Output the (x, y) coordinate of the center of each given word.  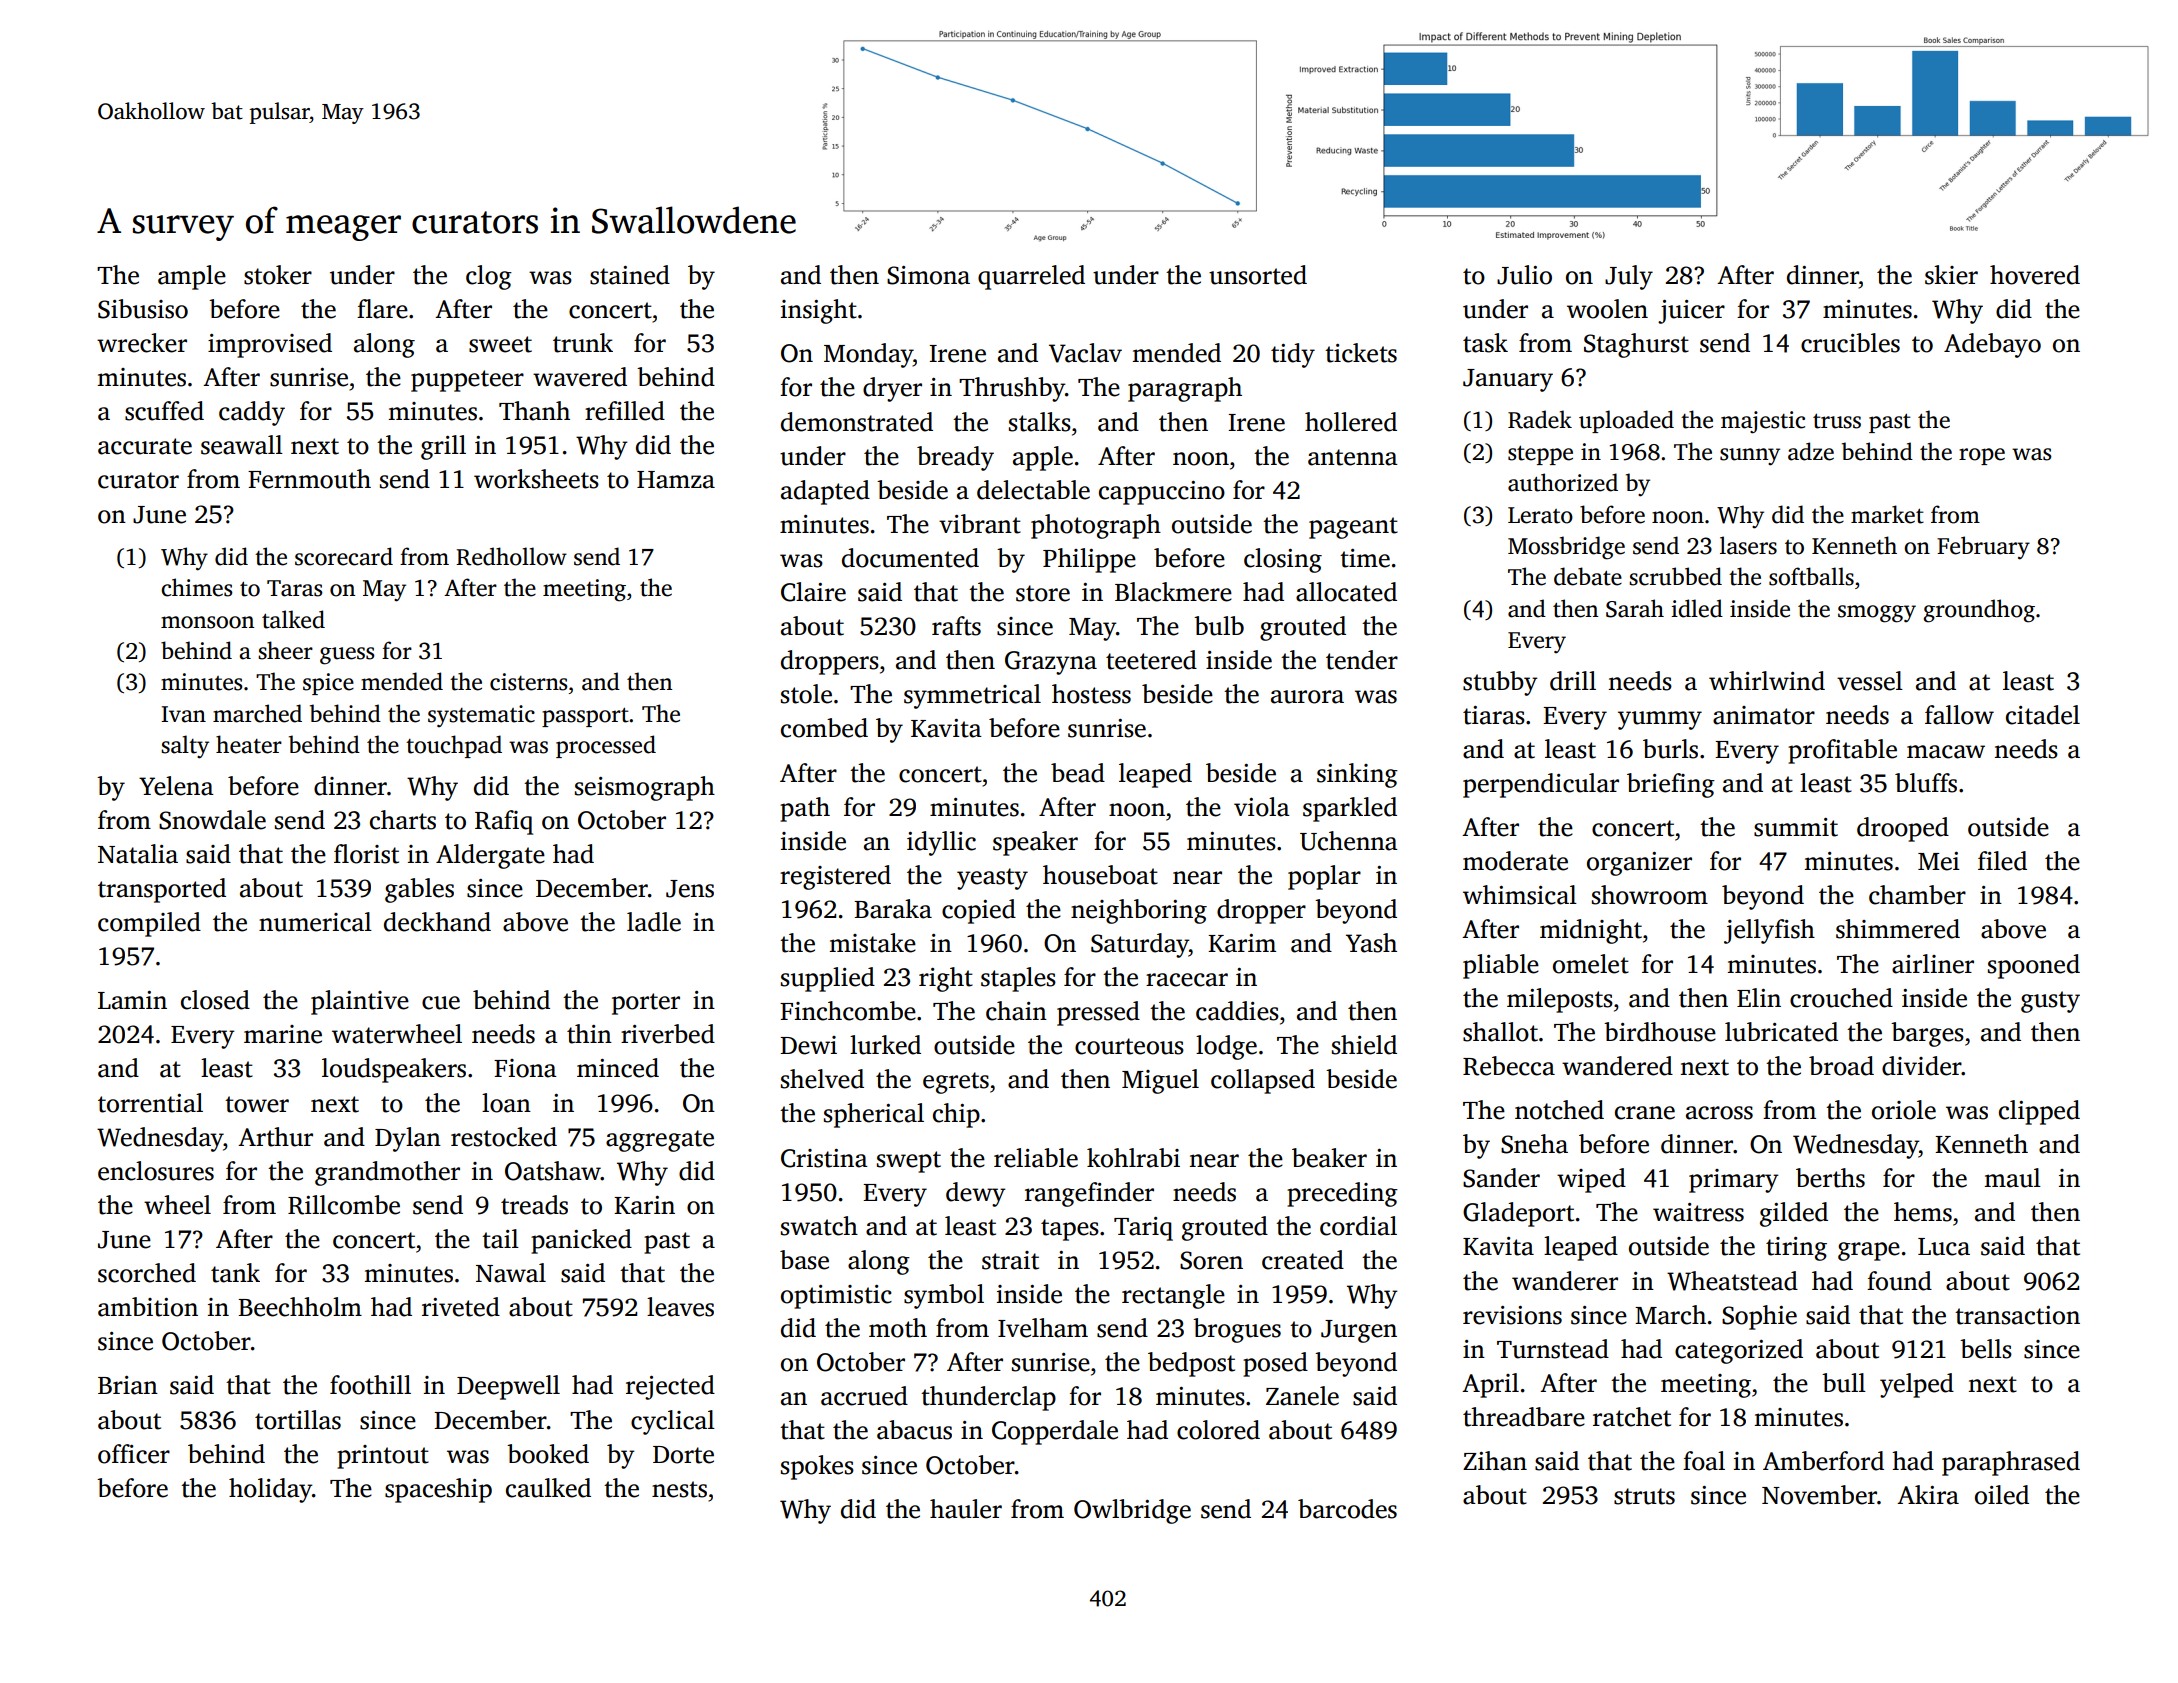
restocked (504, 1137)
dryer (892, 389)
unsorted (1258, 275)
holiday (270, 1490)
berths (1830, 1178)
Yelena (176, 786)
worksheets (536, 479)
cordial (1358, 1226)
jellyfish (1769, 931)
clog (489, 277)
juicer (1691, 312)
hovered (2035, 275)
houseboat (1100, 875)
